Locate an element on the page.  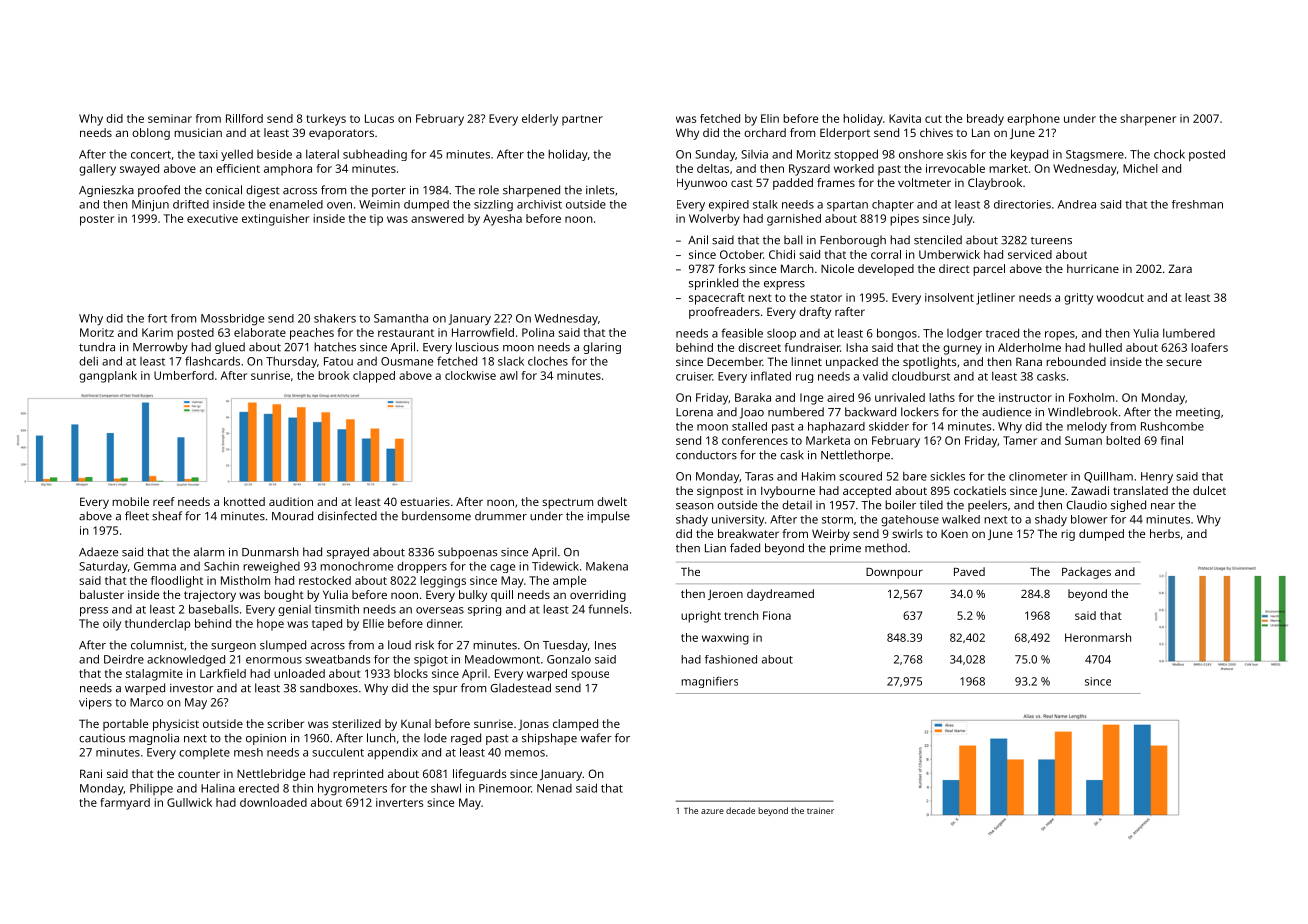
herbs is located at coordinates (1165, 533).
